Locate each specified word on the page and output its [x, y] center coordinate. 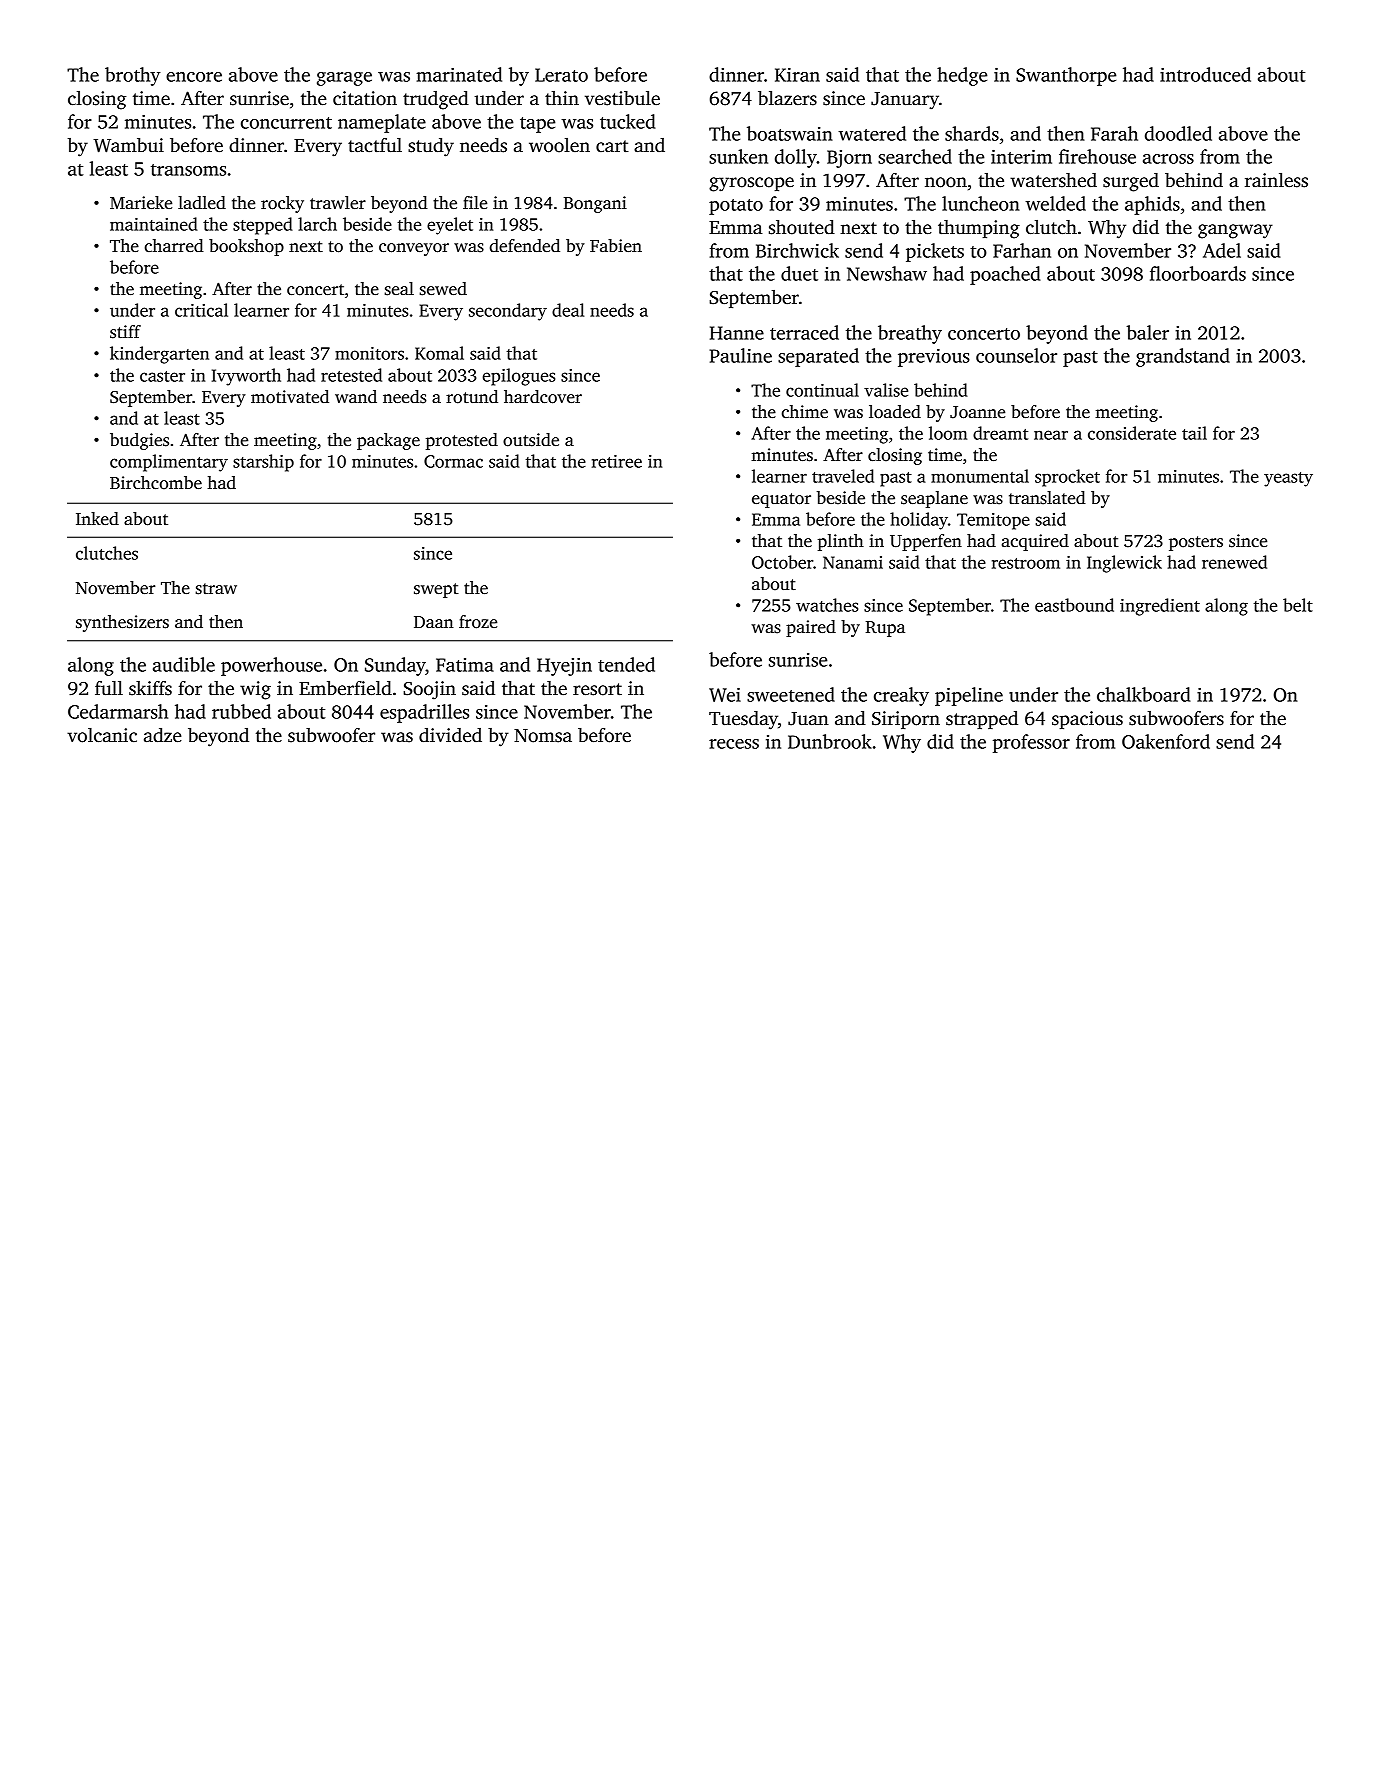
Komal [439, 353]
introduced [1205, 74]
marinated [459, 74]
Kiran [797, 75]
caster [162, 376]
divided [450, 735]
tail [1194, 433]
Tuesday [743, 720]
